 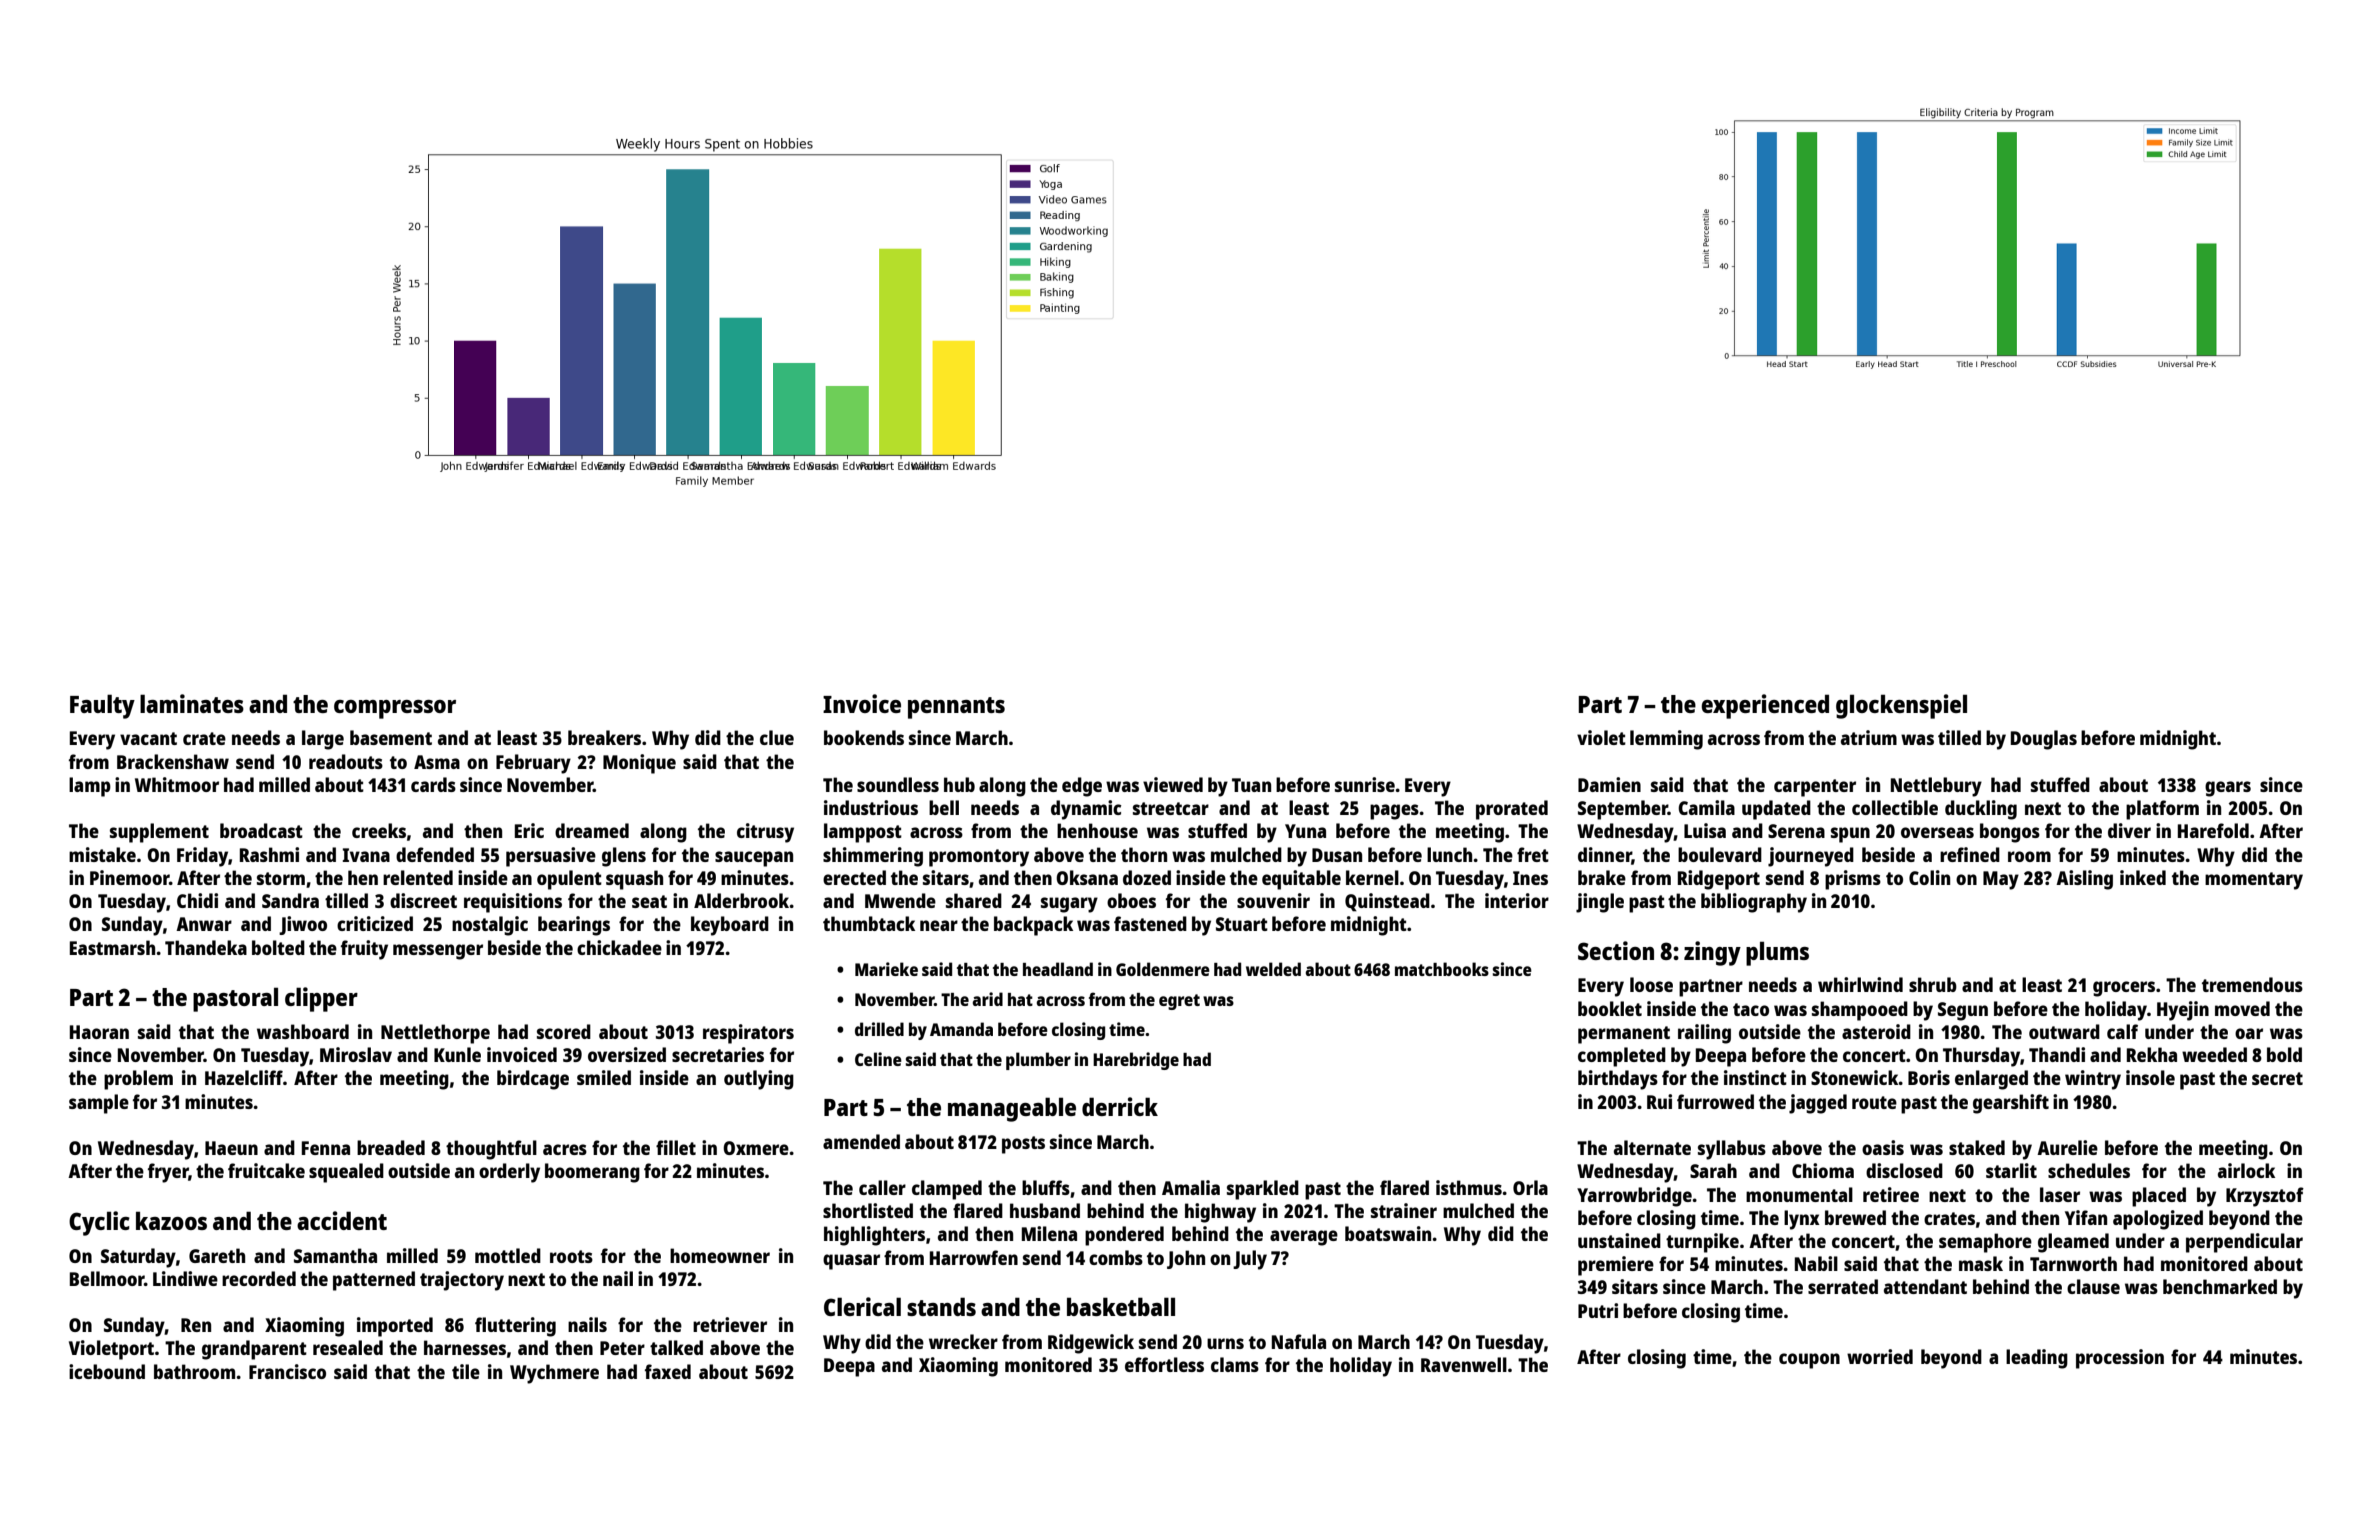 What do you see at coordinates (266, 1170) in the screenshot?
I see `fruitcake` at bounding box center [266, 1170].
